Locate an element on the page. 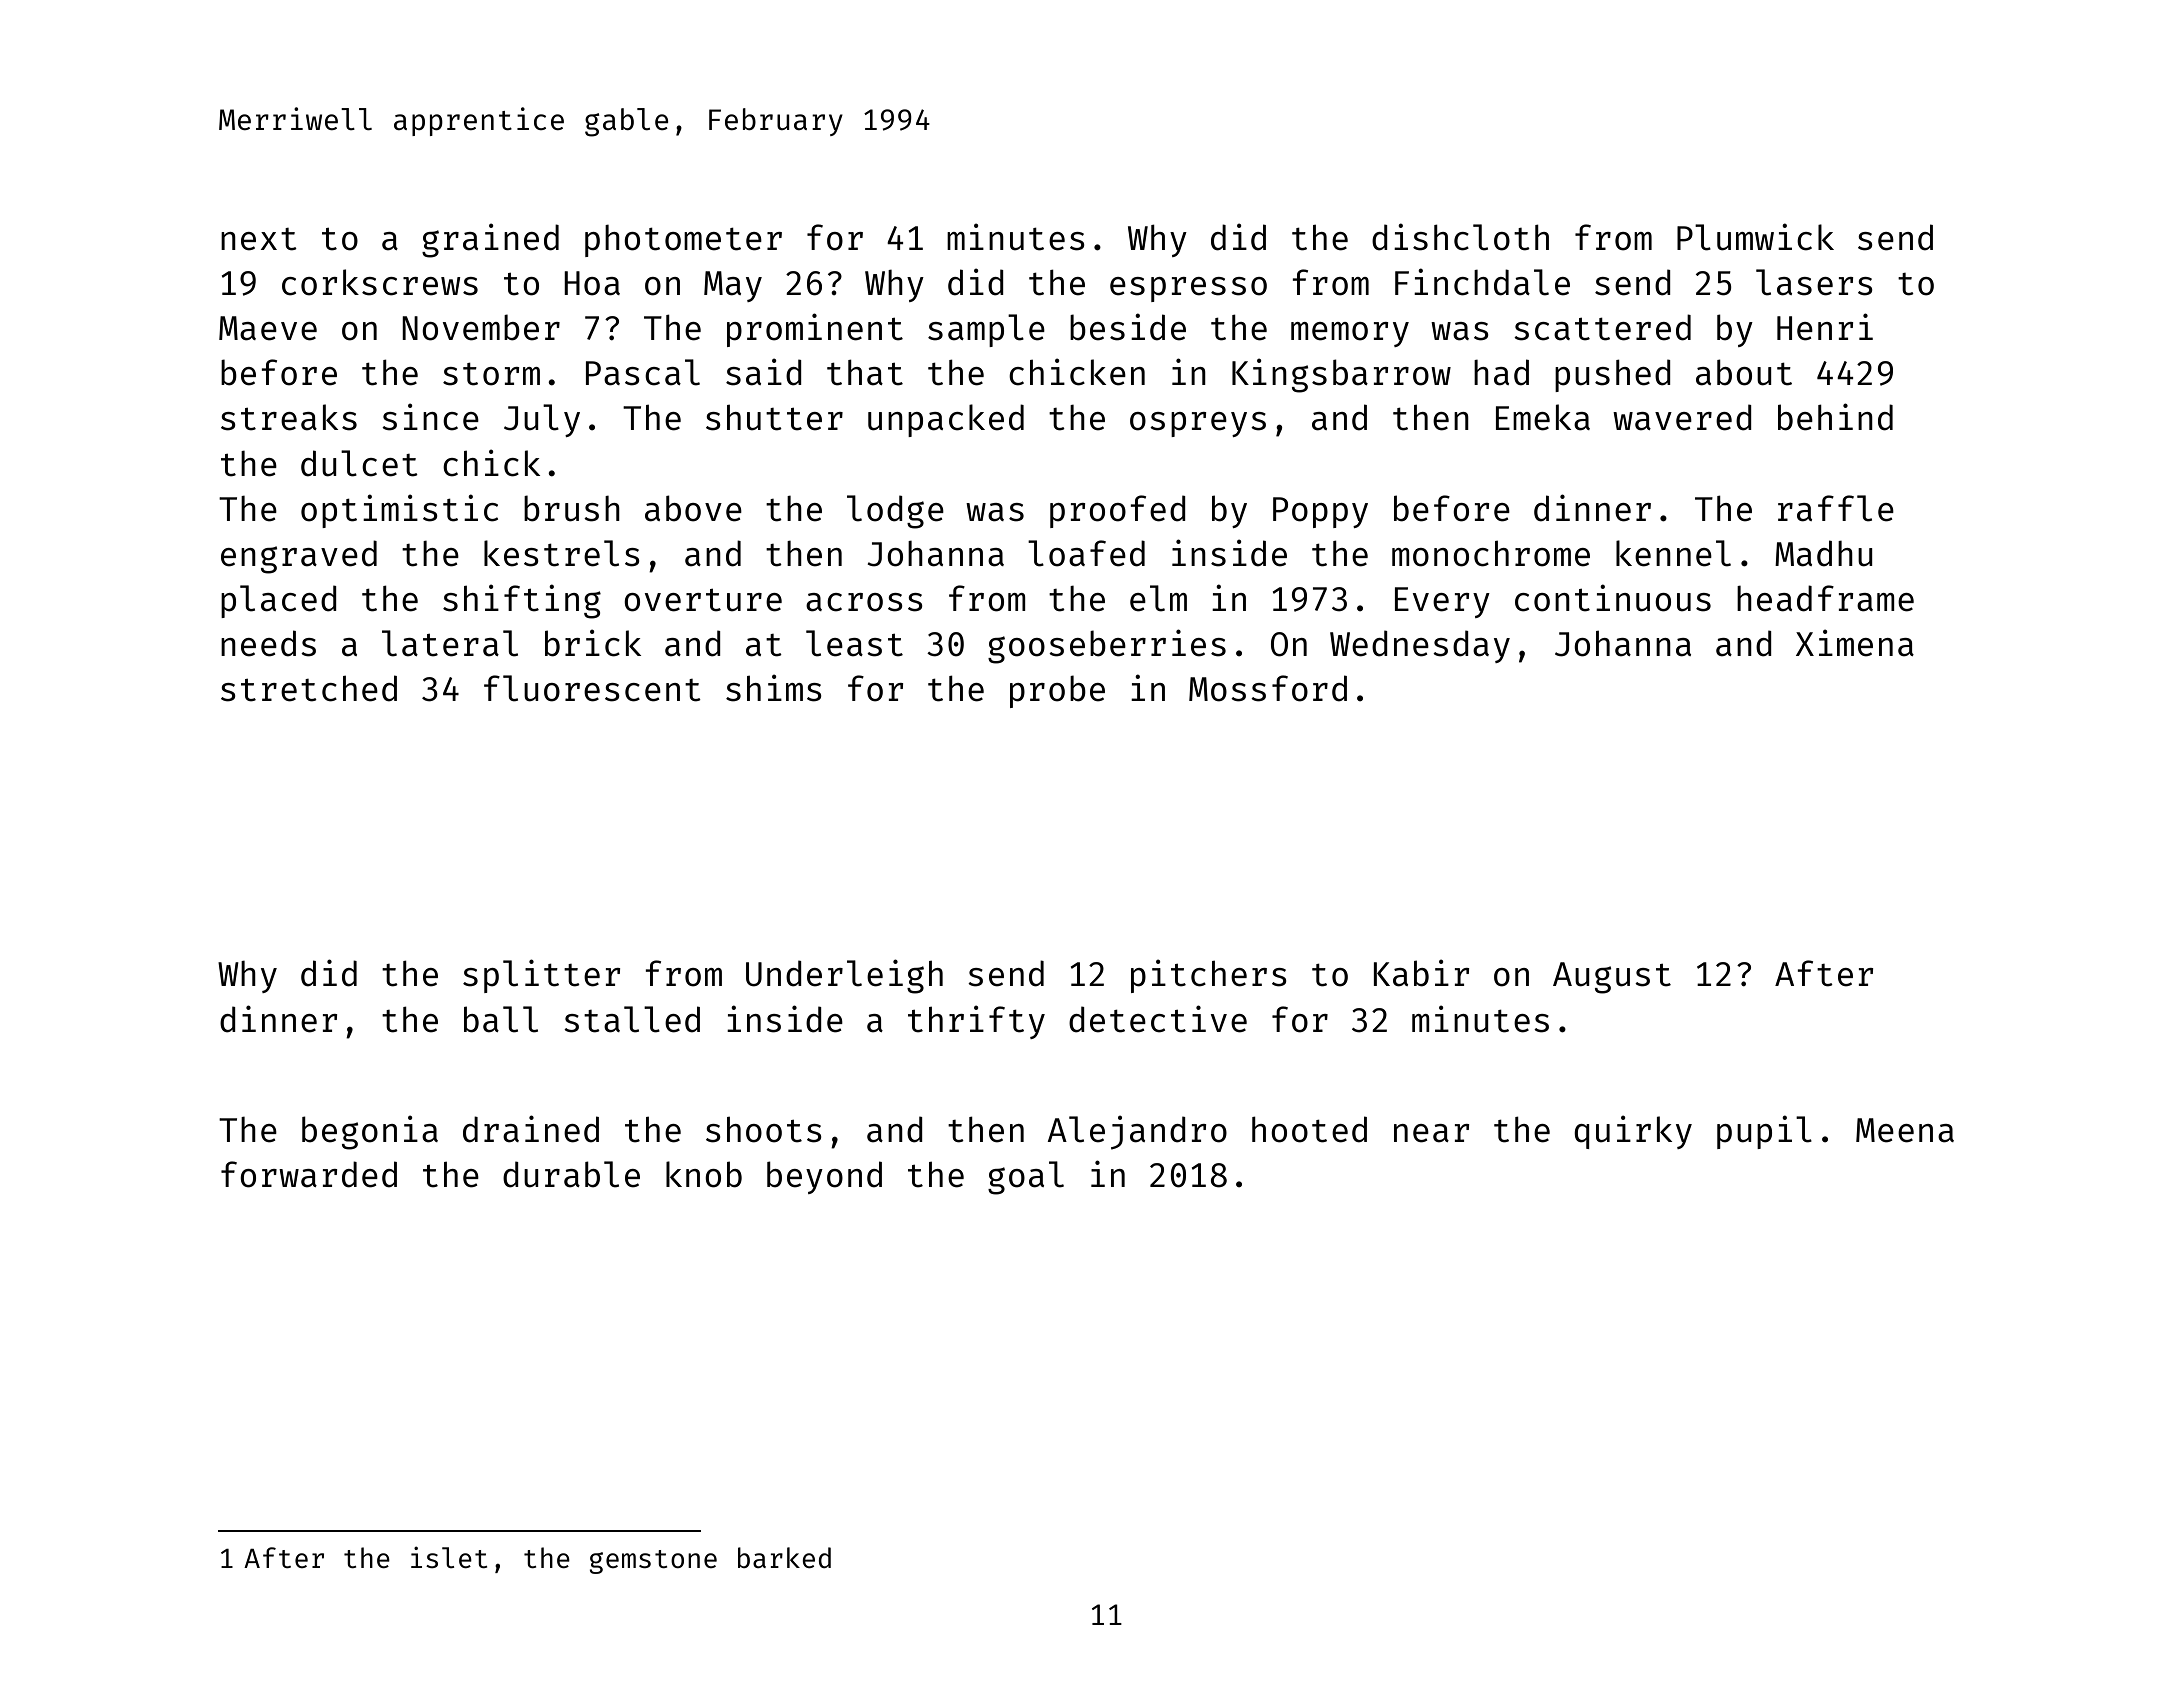 This document has height=1683, width=2178. gemstone is located at coordinates (653, 1562).
